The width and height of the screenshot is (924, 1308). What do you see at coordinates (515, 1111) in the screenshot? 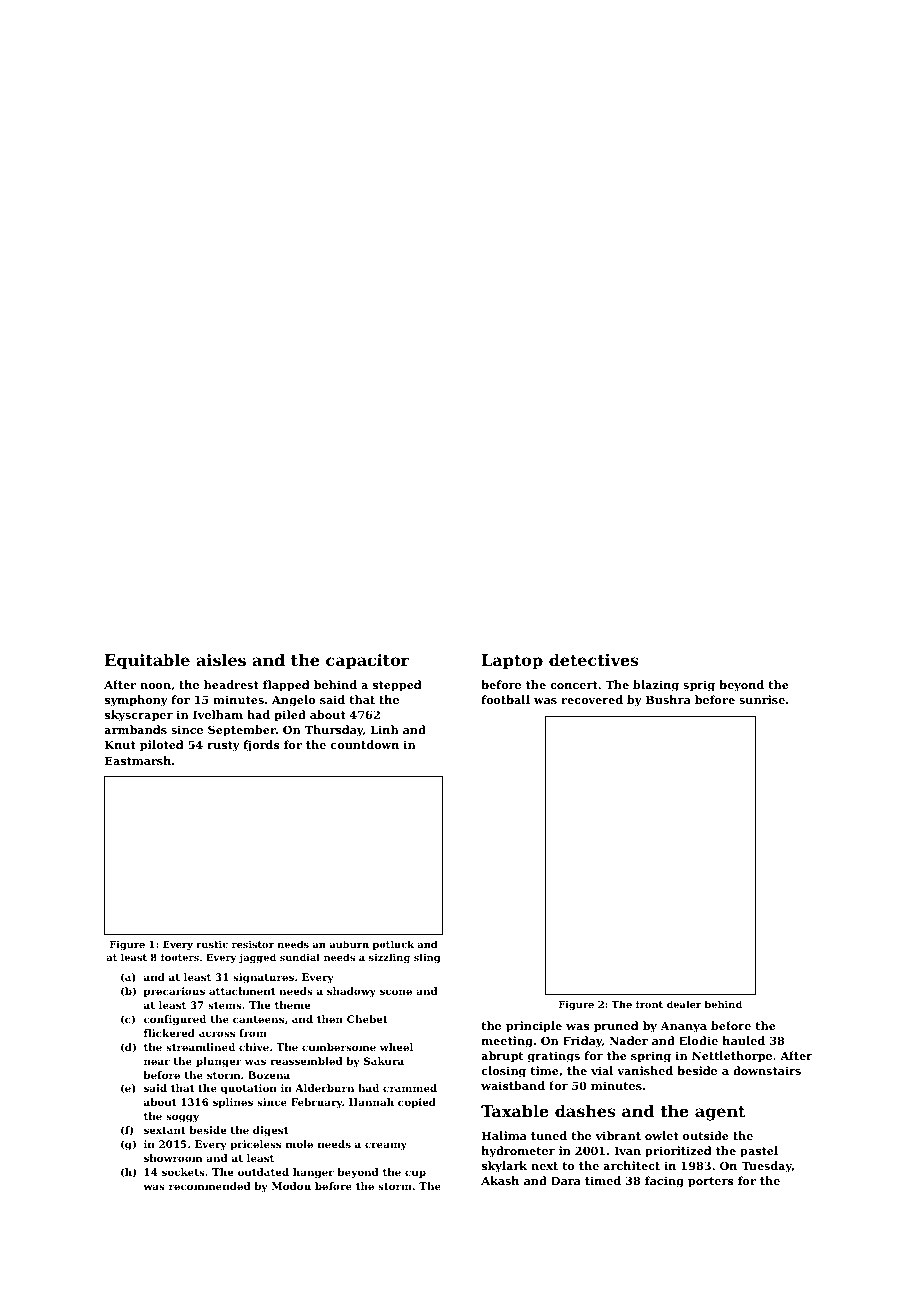
I see `Taxable` at bounding box center [515, 1111].
